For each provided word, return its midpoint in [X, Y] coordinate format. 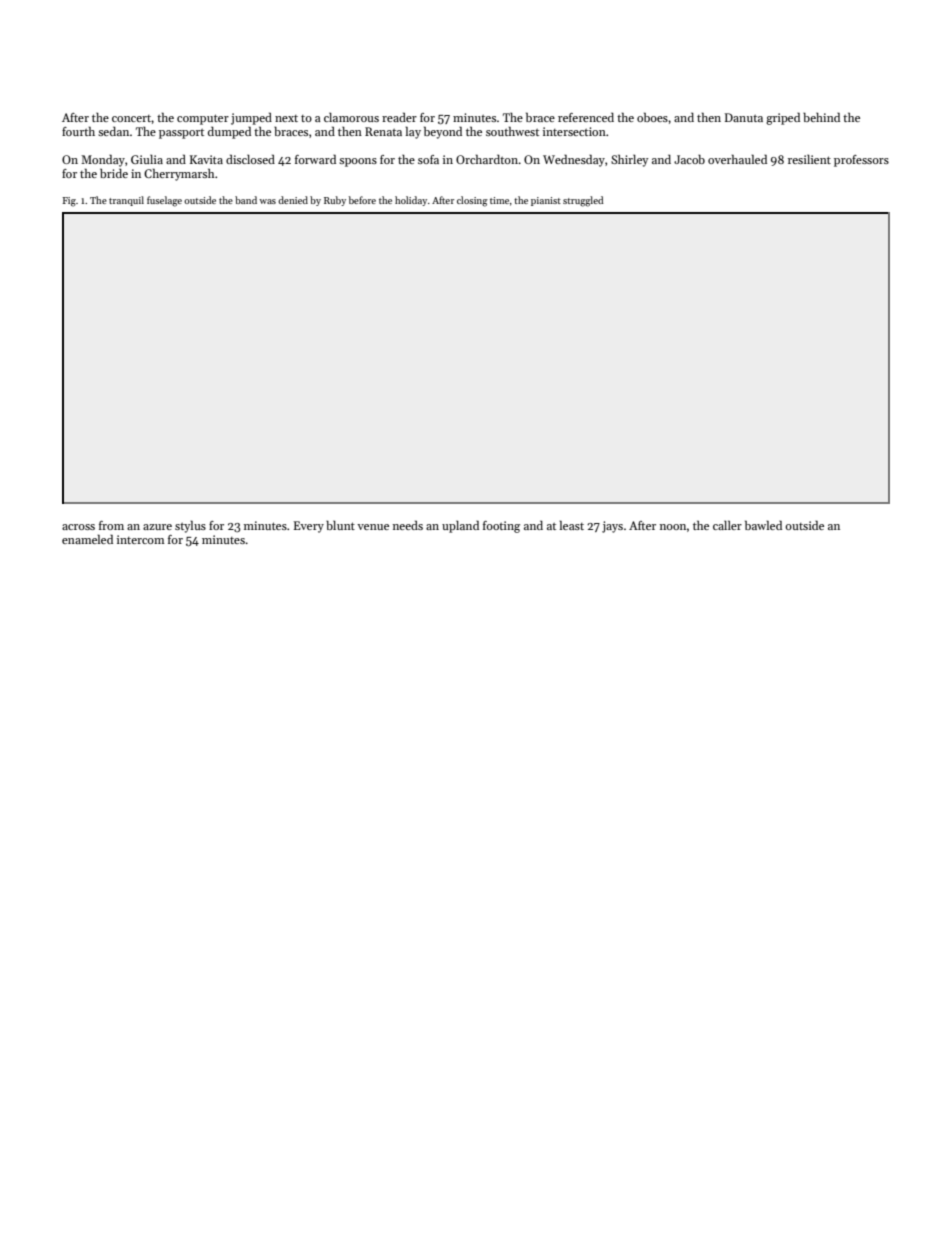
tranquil [126, 201]
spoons [358, 162]
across [78, 527]
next [286, 118]
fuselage [164, 201]
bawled [763, 525]
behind [821, 117]
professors [861, 161]
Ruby [335, 201]
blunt [340, 525]
